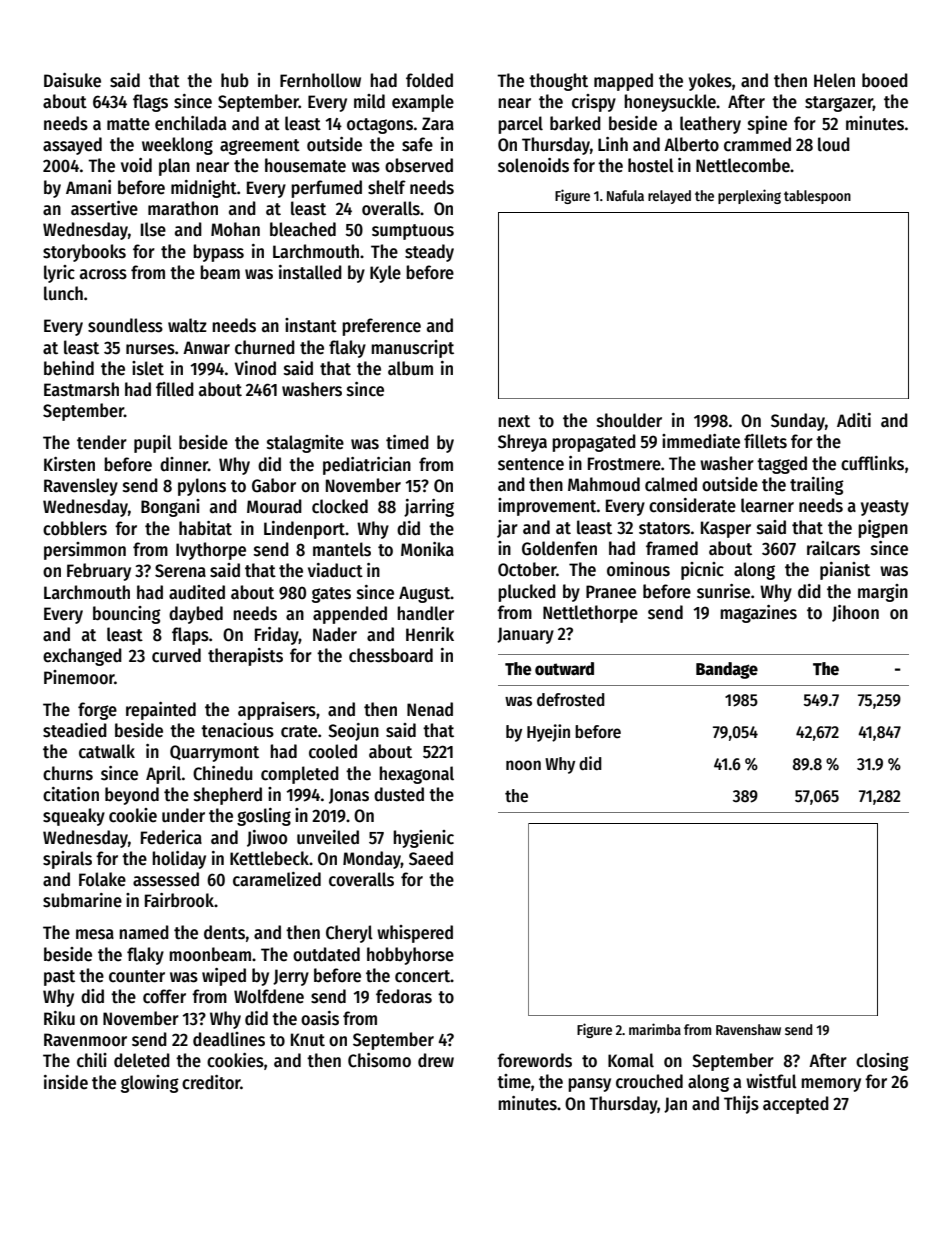  What do you see at coordinates (882, 1062) in the screenshot?
I see `closing` at bounding box center [882, 1062].
